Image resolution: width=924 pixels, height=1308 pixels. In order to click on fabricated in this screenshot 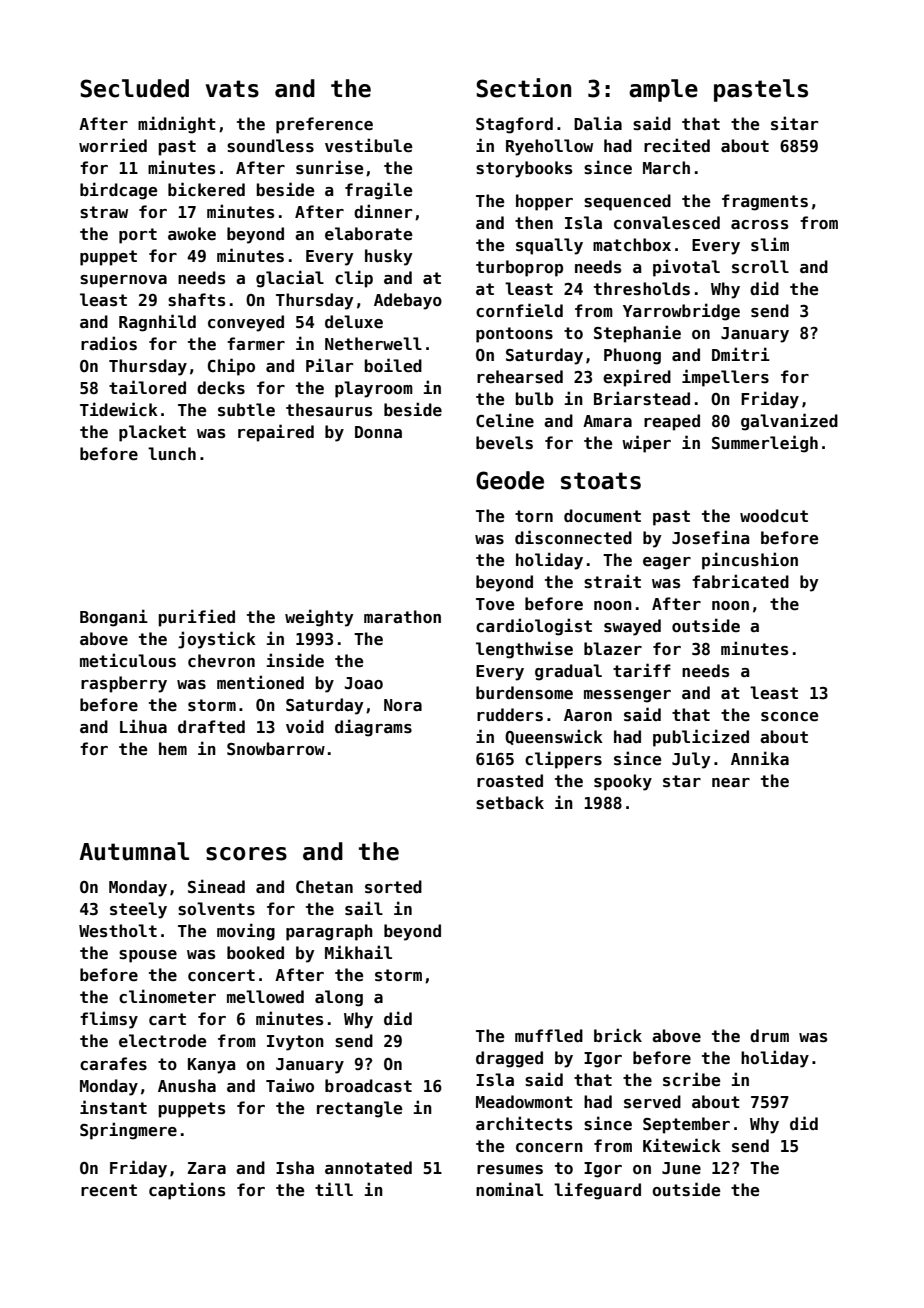, I will do `click(740, 581)`.
